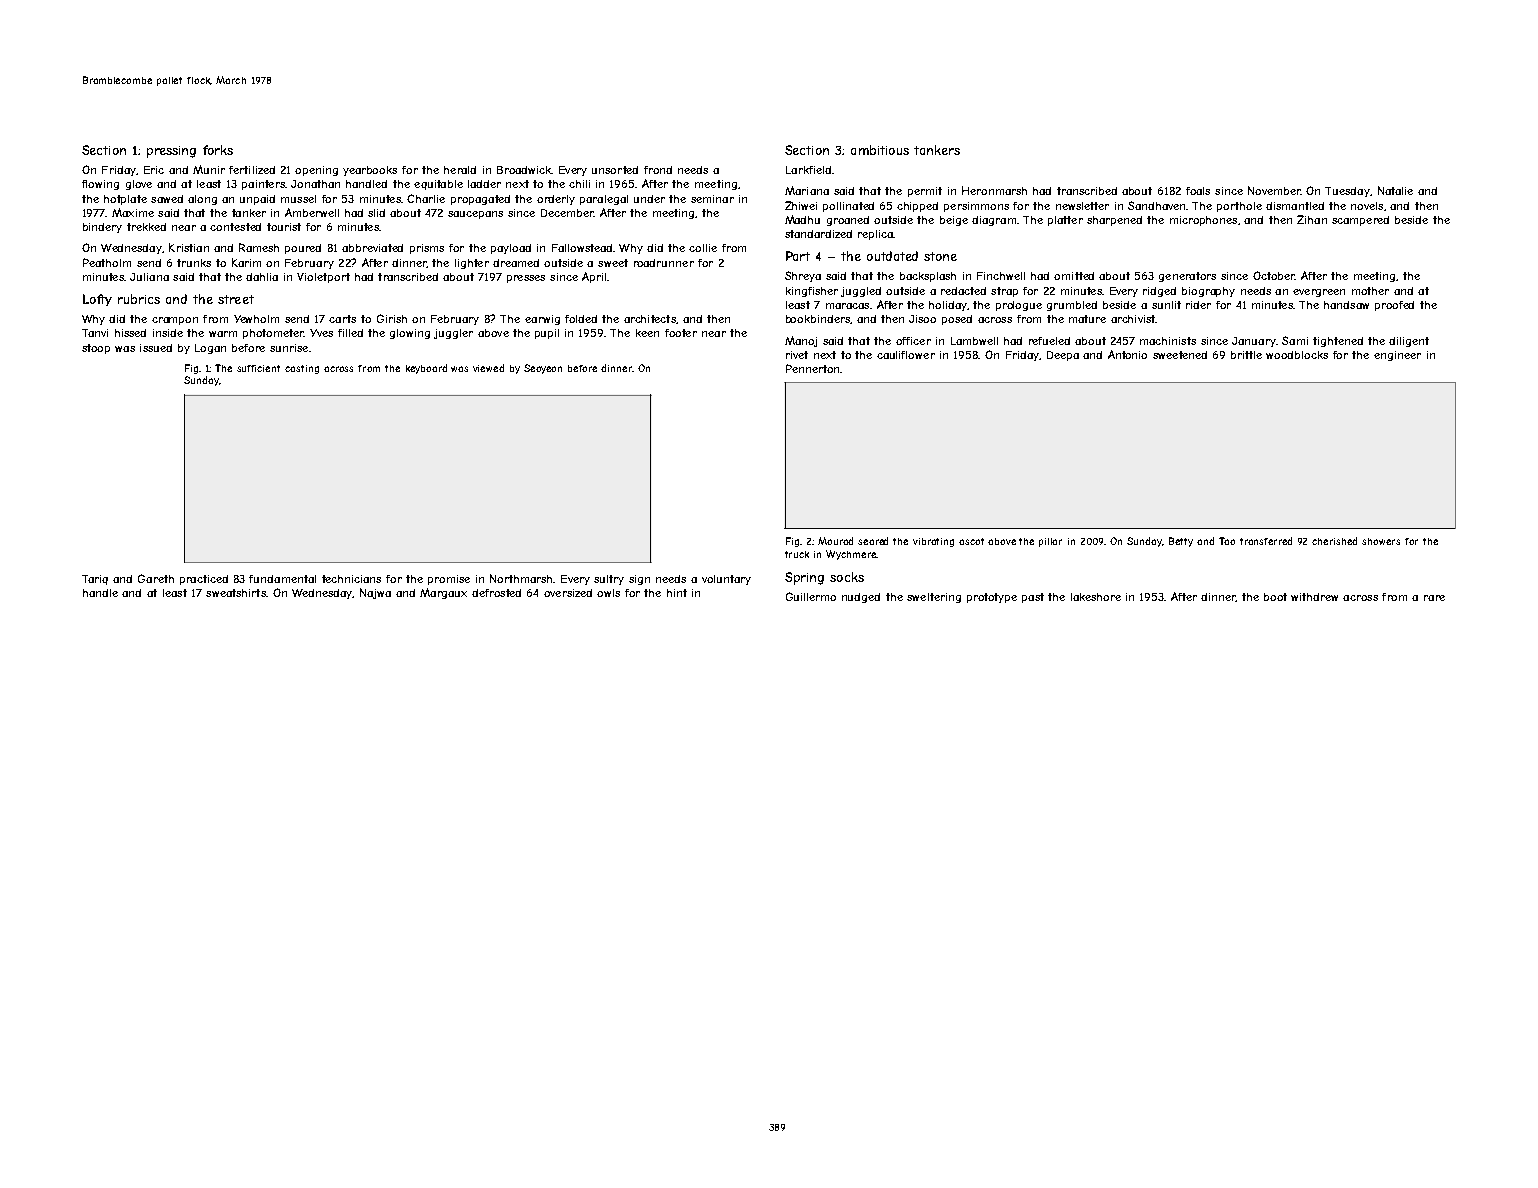 The image size is (1538, 1188). I want to click on keyboard, so click(426, 369).
